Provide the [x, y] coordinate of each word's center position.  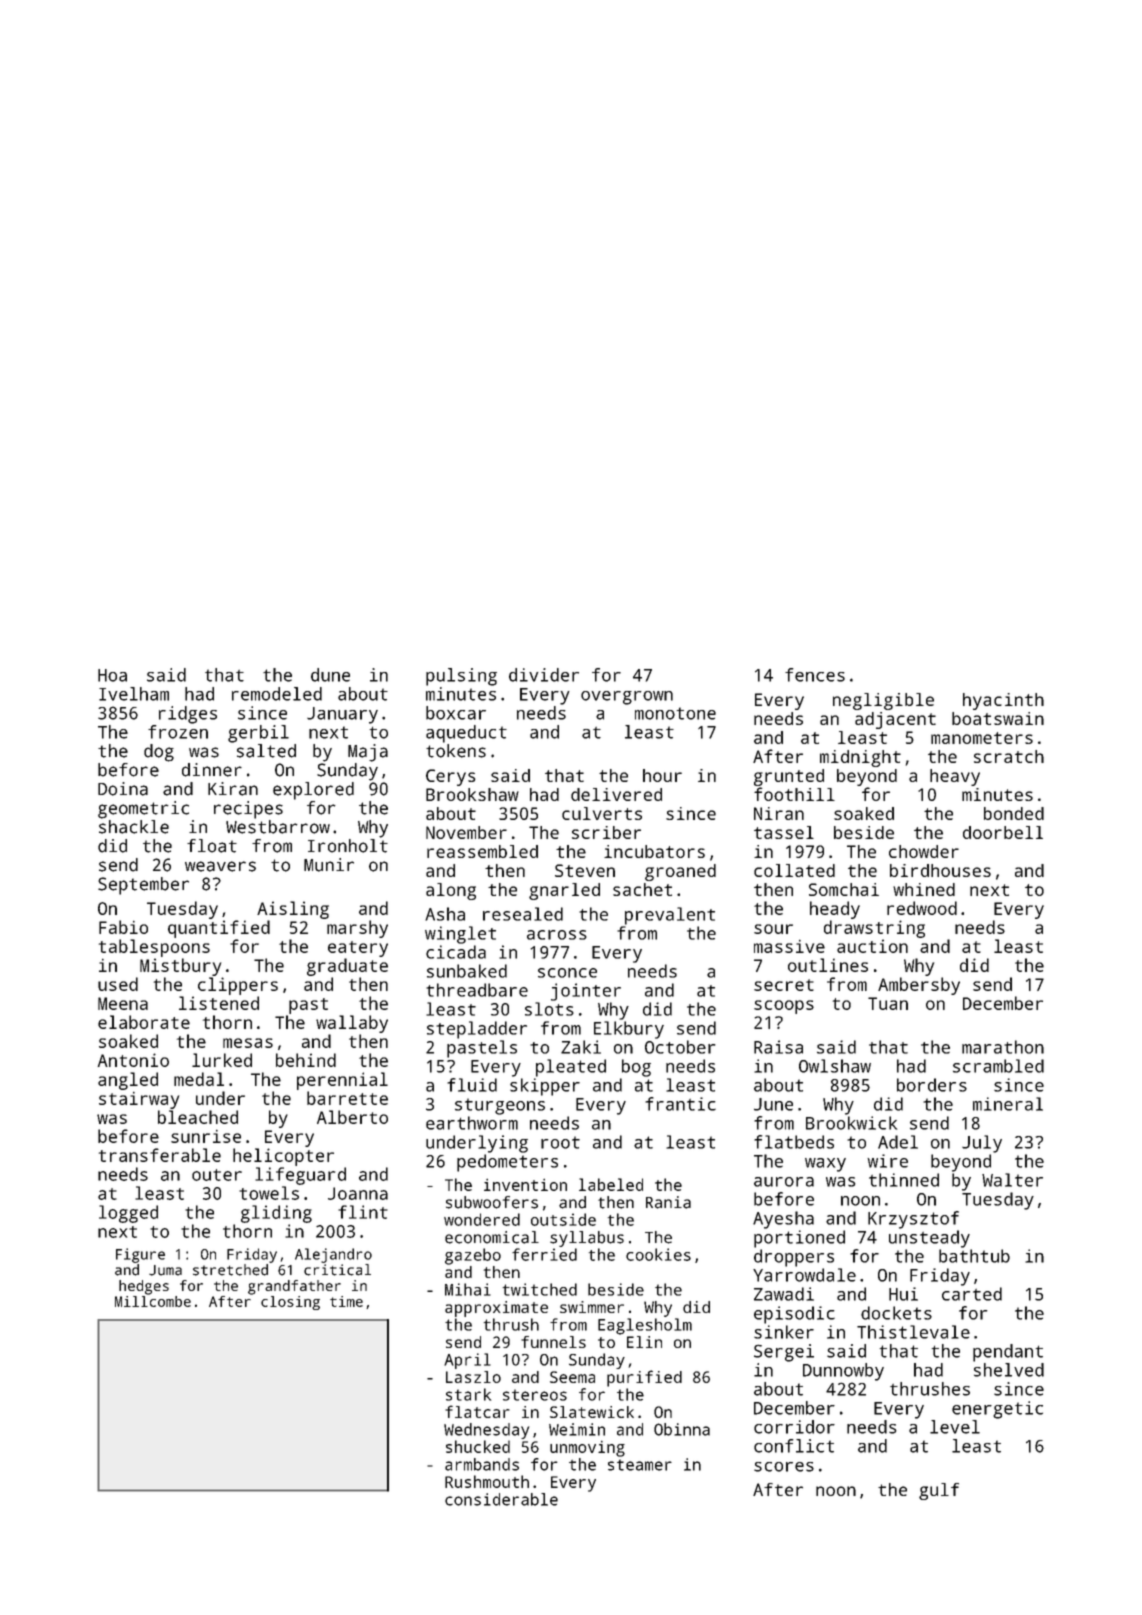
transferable [160, 1155]
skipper [545, 1087]
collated [794, 870]
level [955, 1427]
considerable [501, 1499]
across [557, 935]
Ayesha [783, 1220]
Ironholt [348, 846]
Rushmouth [487, 1481]
